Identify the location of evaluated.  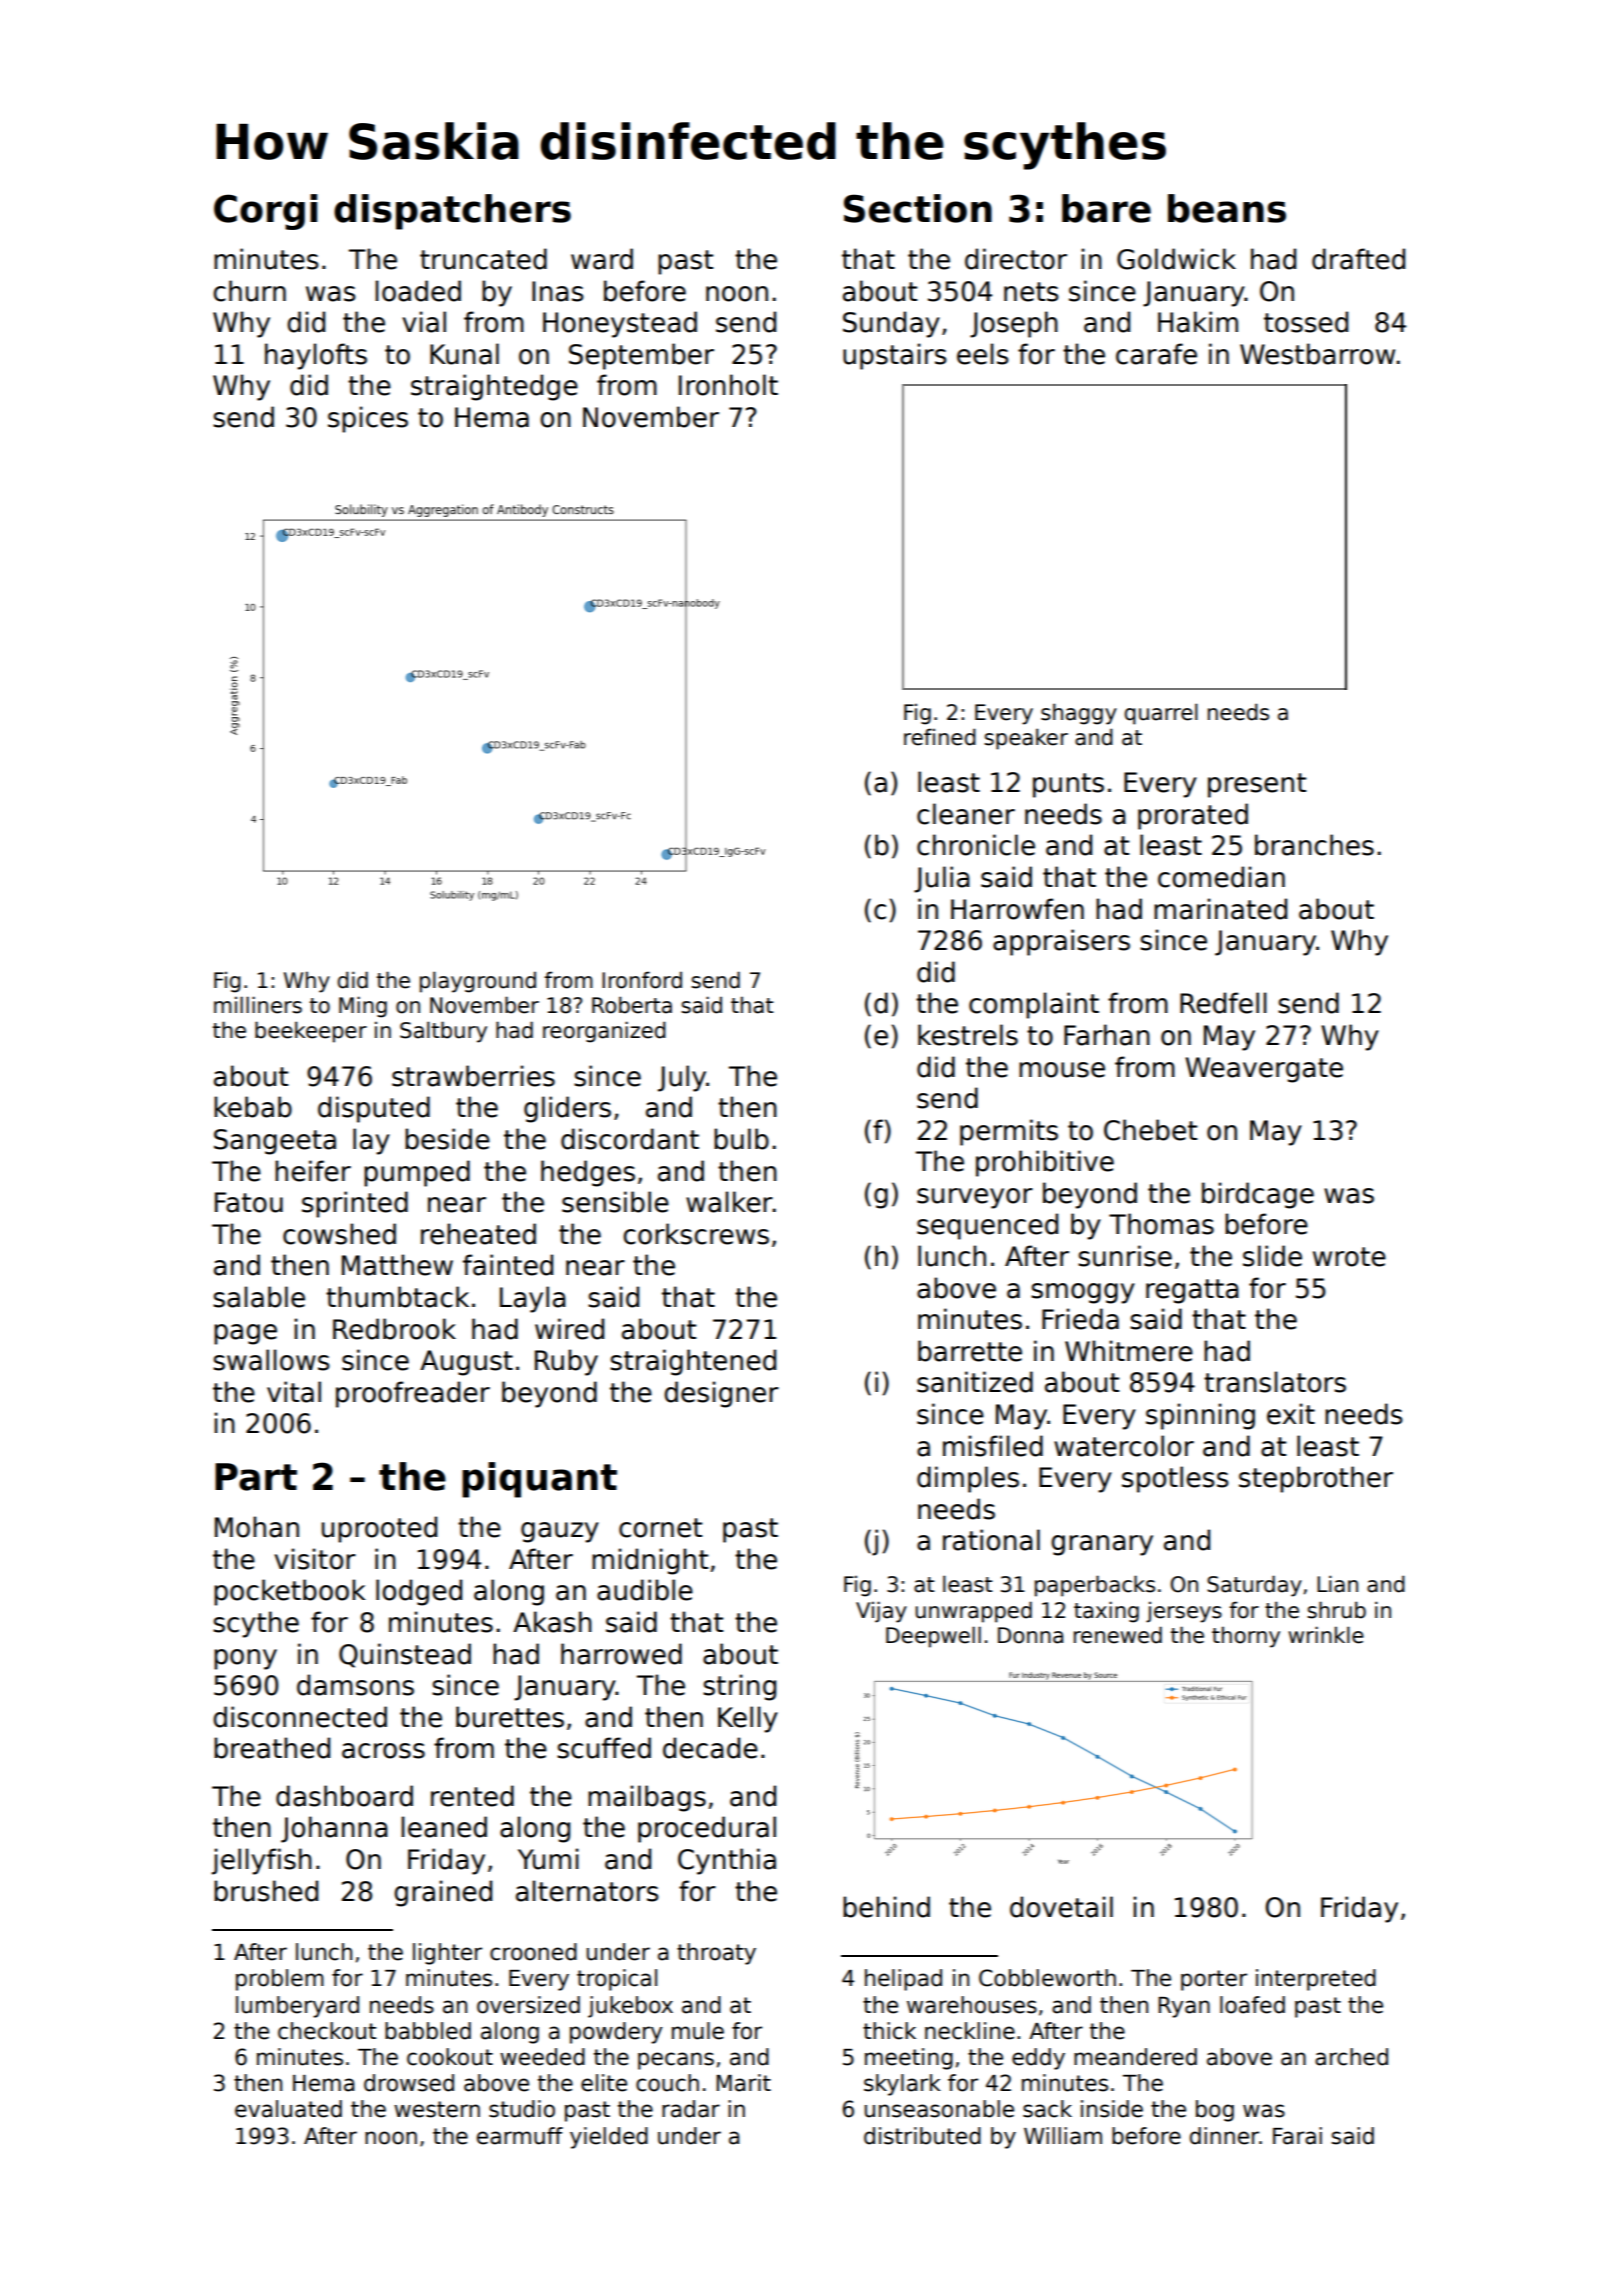
(288, 2109).
